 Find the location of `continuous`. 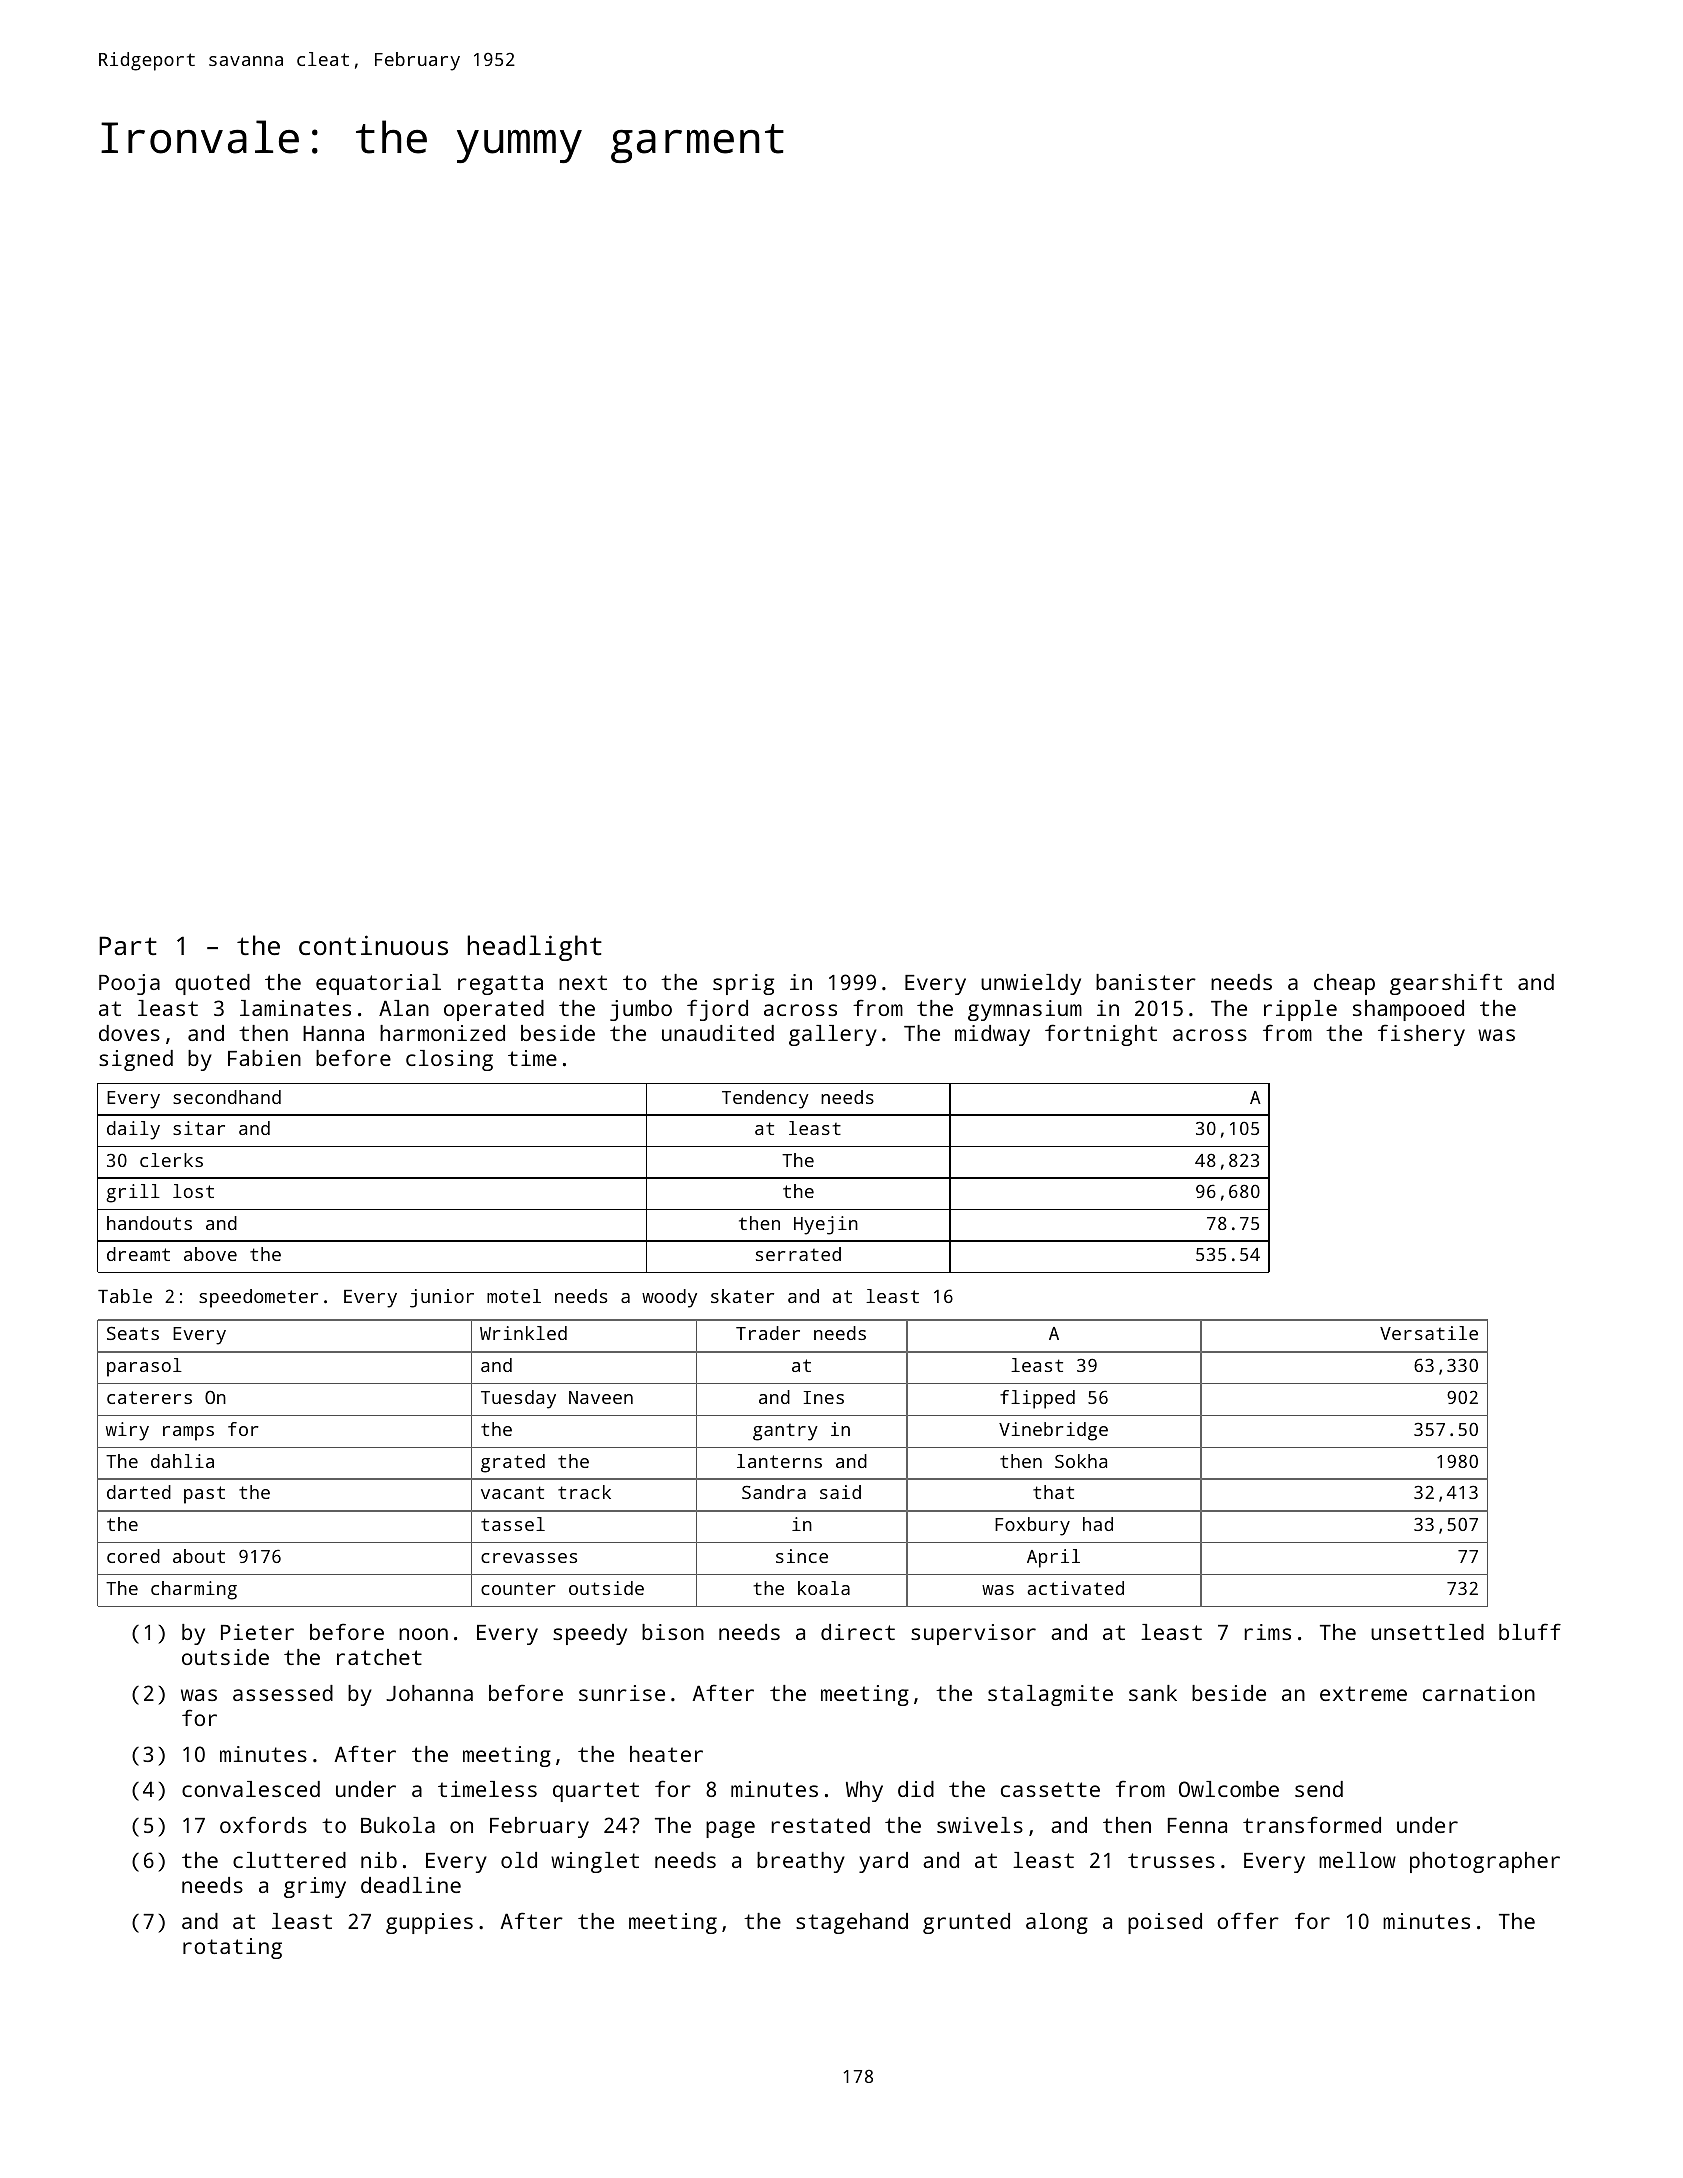

continuous is located at coordinates (373, 945).
